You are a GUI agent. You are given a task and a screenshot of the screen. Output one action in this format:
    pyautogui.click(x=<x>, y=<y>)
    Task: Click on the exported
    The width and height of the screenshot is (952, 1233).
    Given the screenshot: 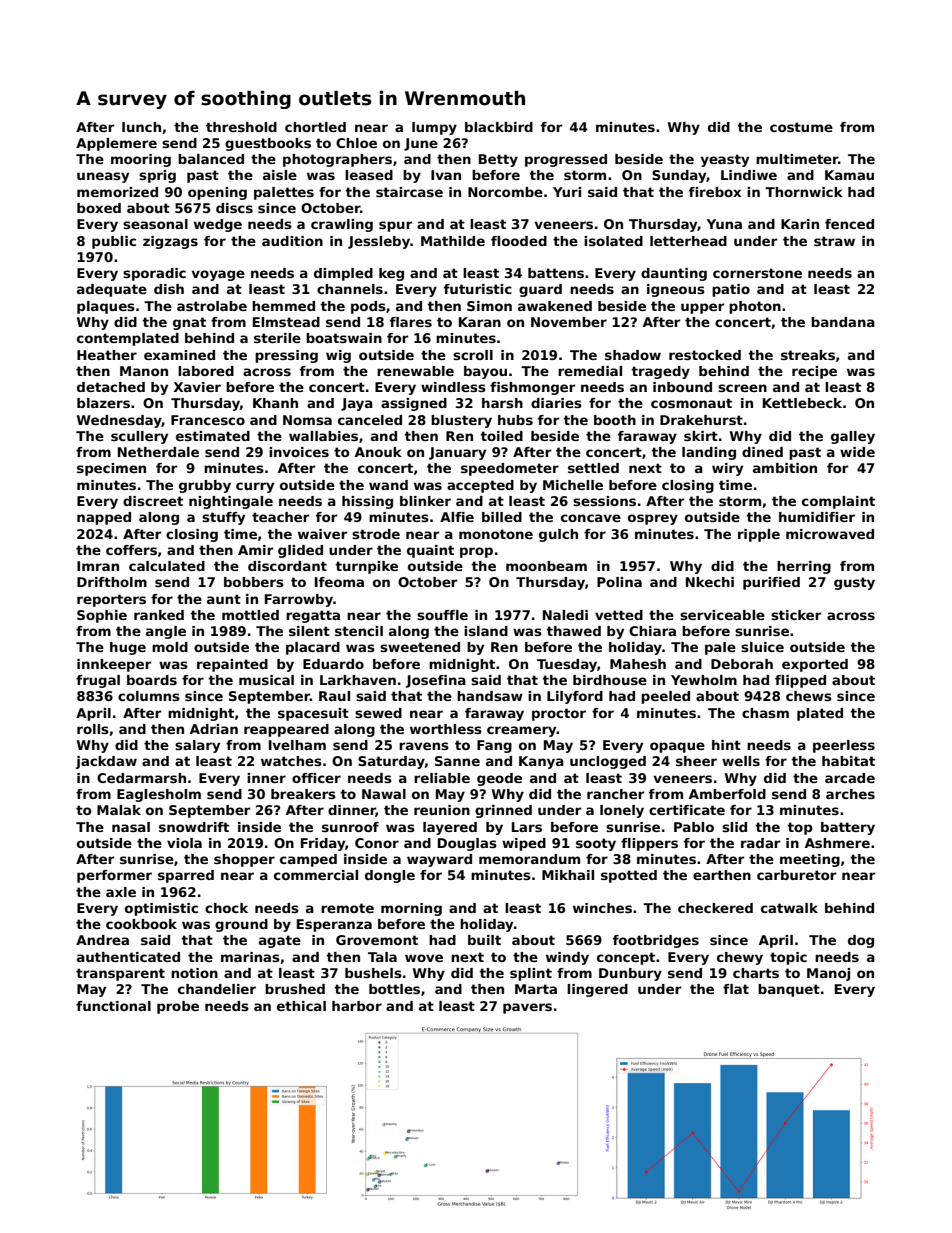 What is the action you would take?
    pyautogui.click(x=815, y=665)
